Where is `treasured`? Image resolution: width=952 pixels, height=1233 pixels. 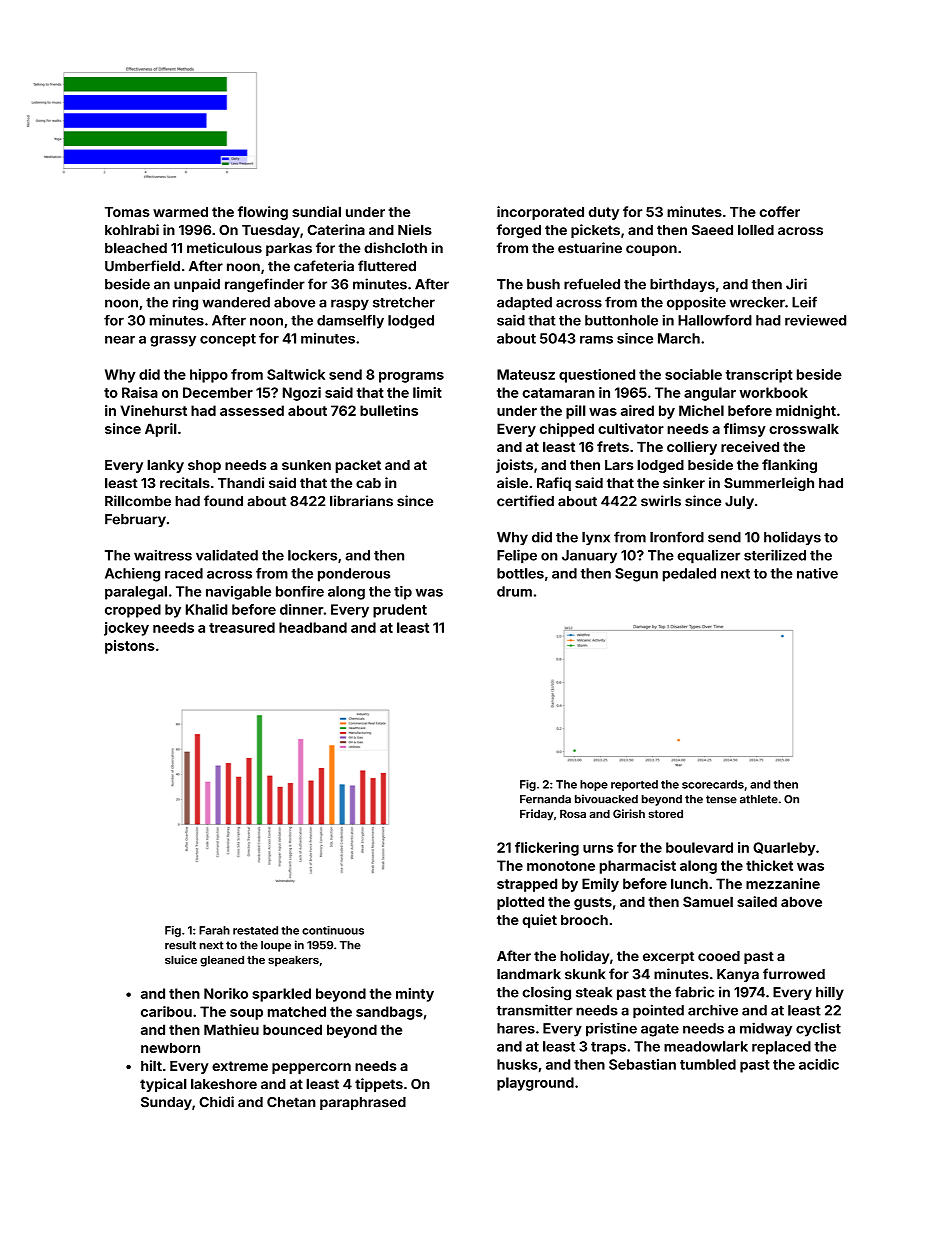 treasured is located at coordinates (242, 627).
